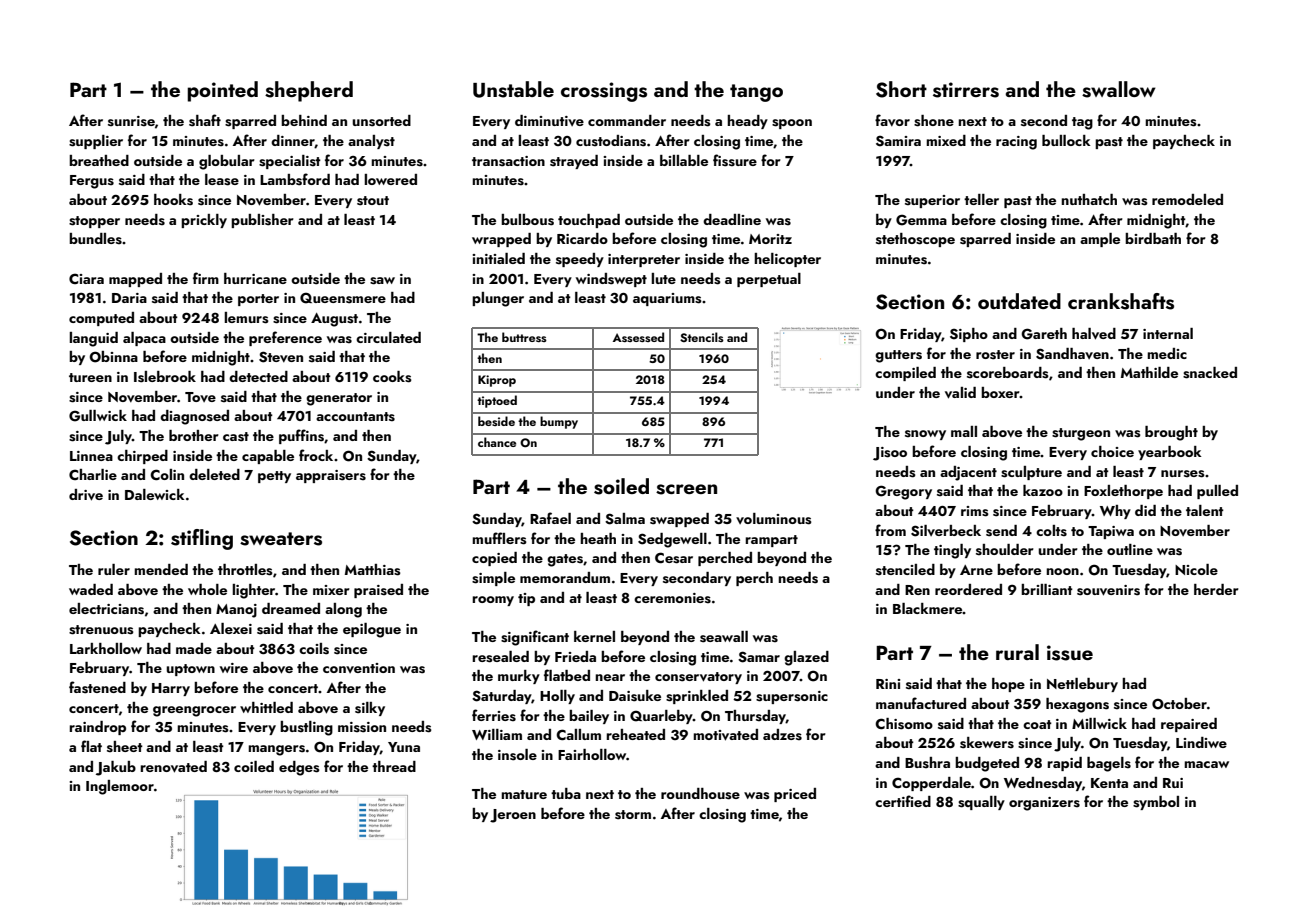  Describe the element at coordinates (227, 162) in the image. I see `globular` at that location.
